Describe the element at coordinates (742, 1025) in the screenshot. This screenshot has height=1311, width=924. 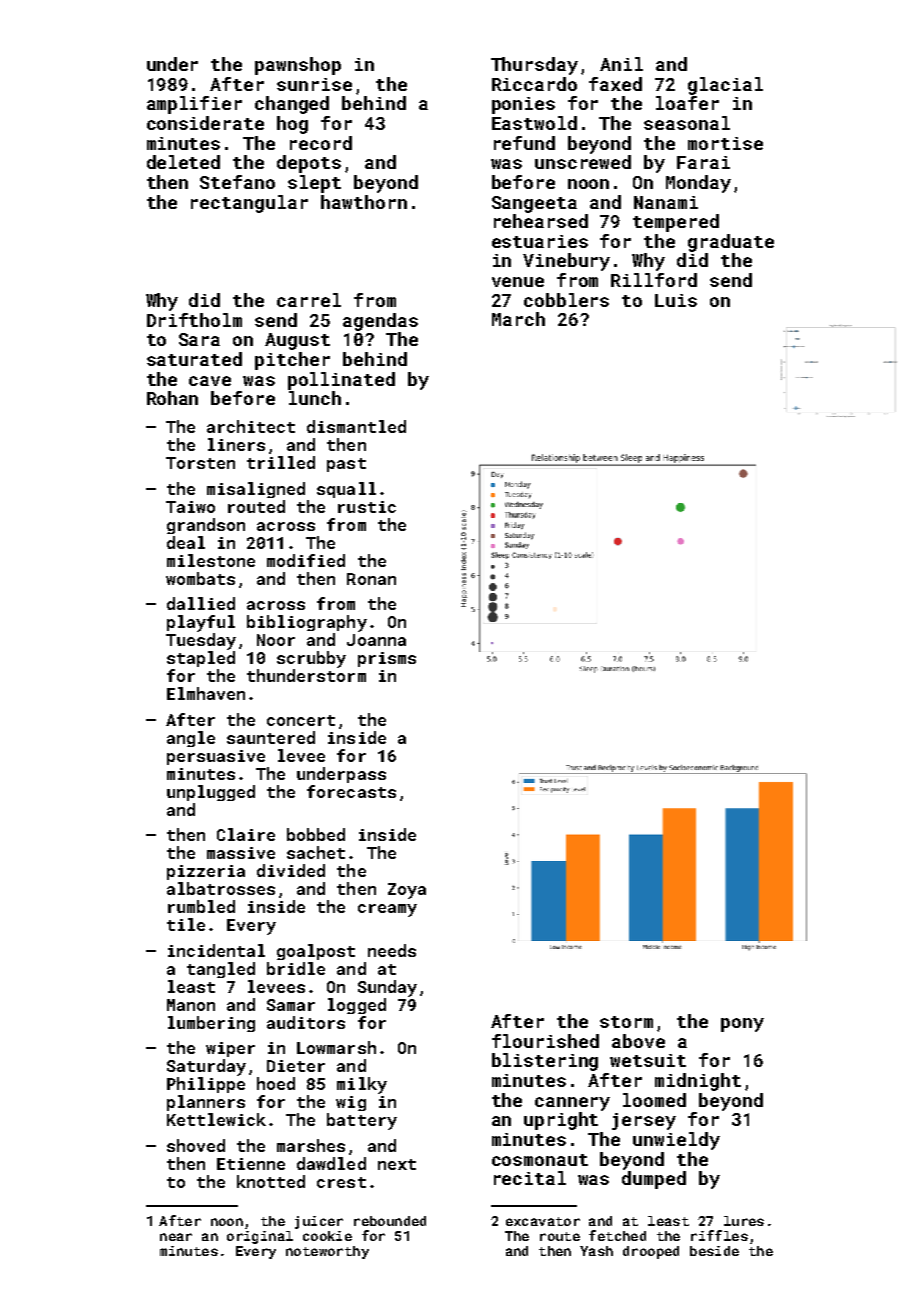
I see `pony` at that location.
